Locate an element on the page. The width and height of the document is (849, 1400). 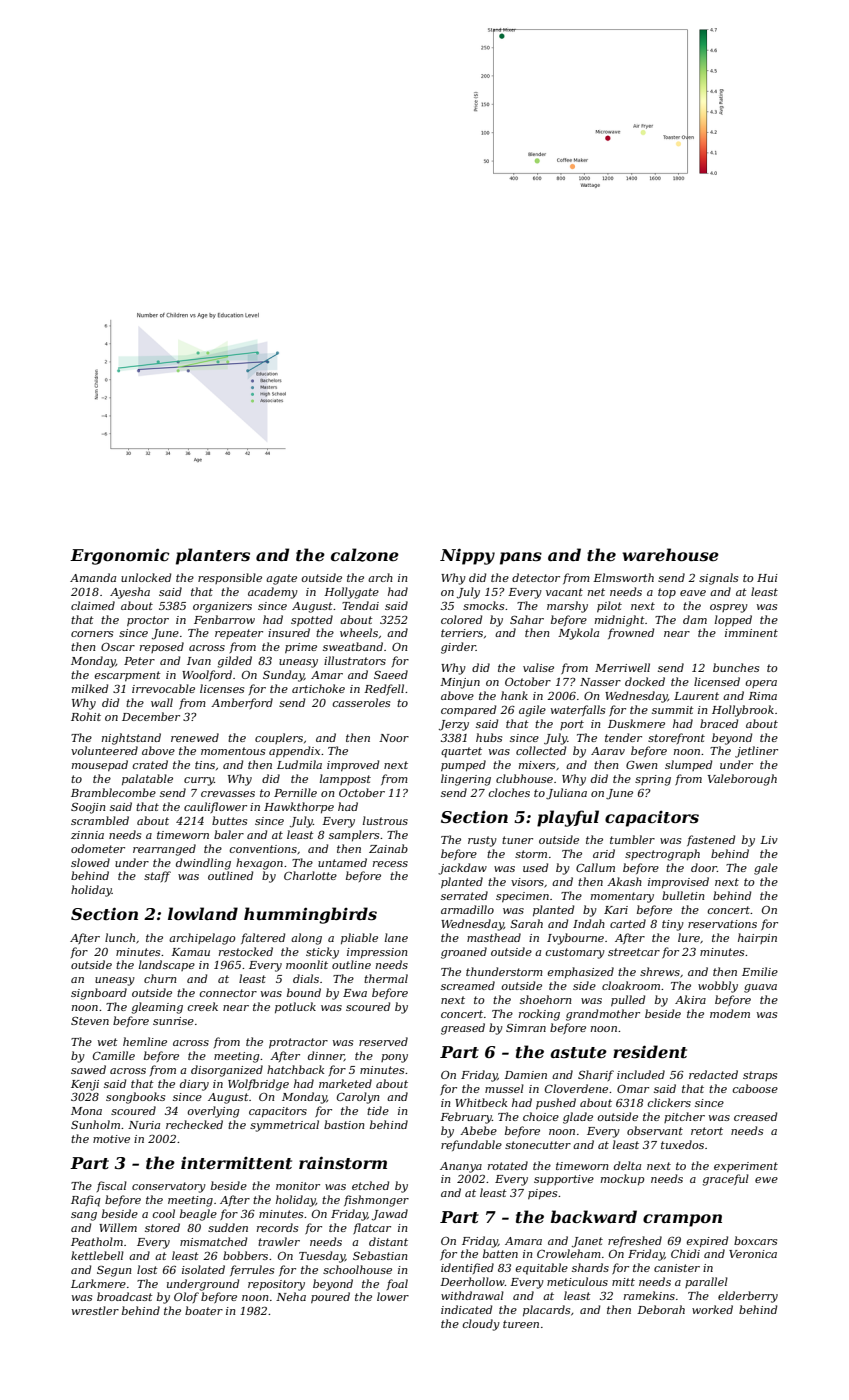
connector is located at coordinates (228, 993).
